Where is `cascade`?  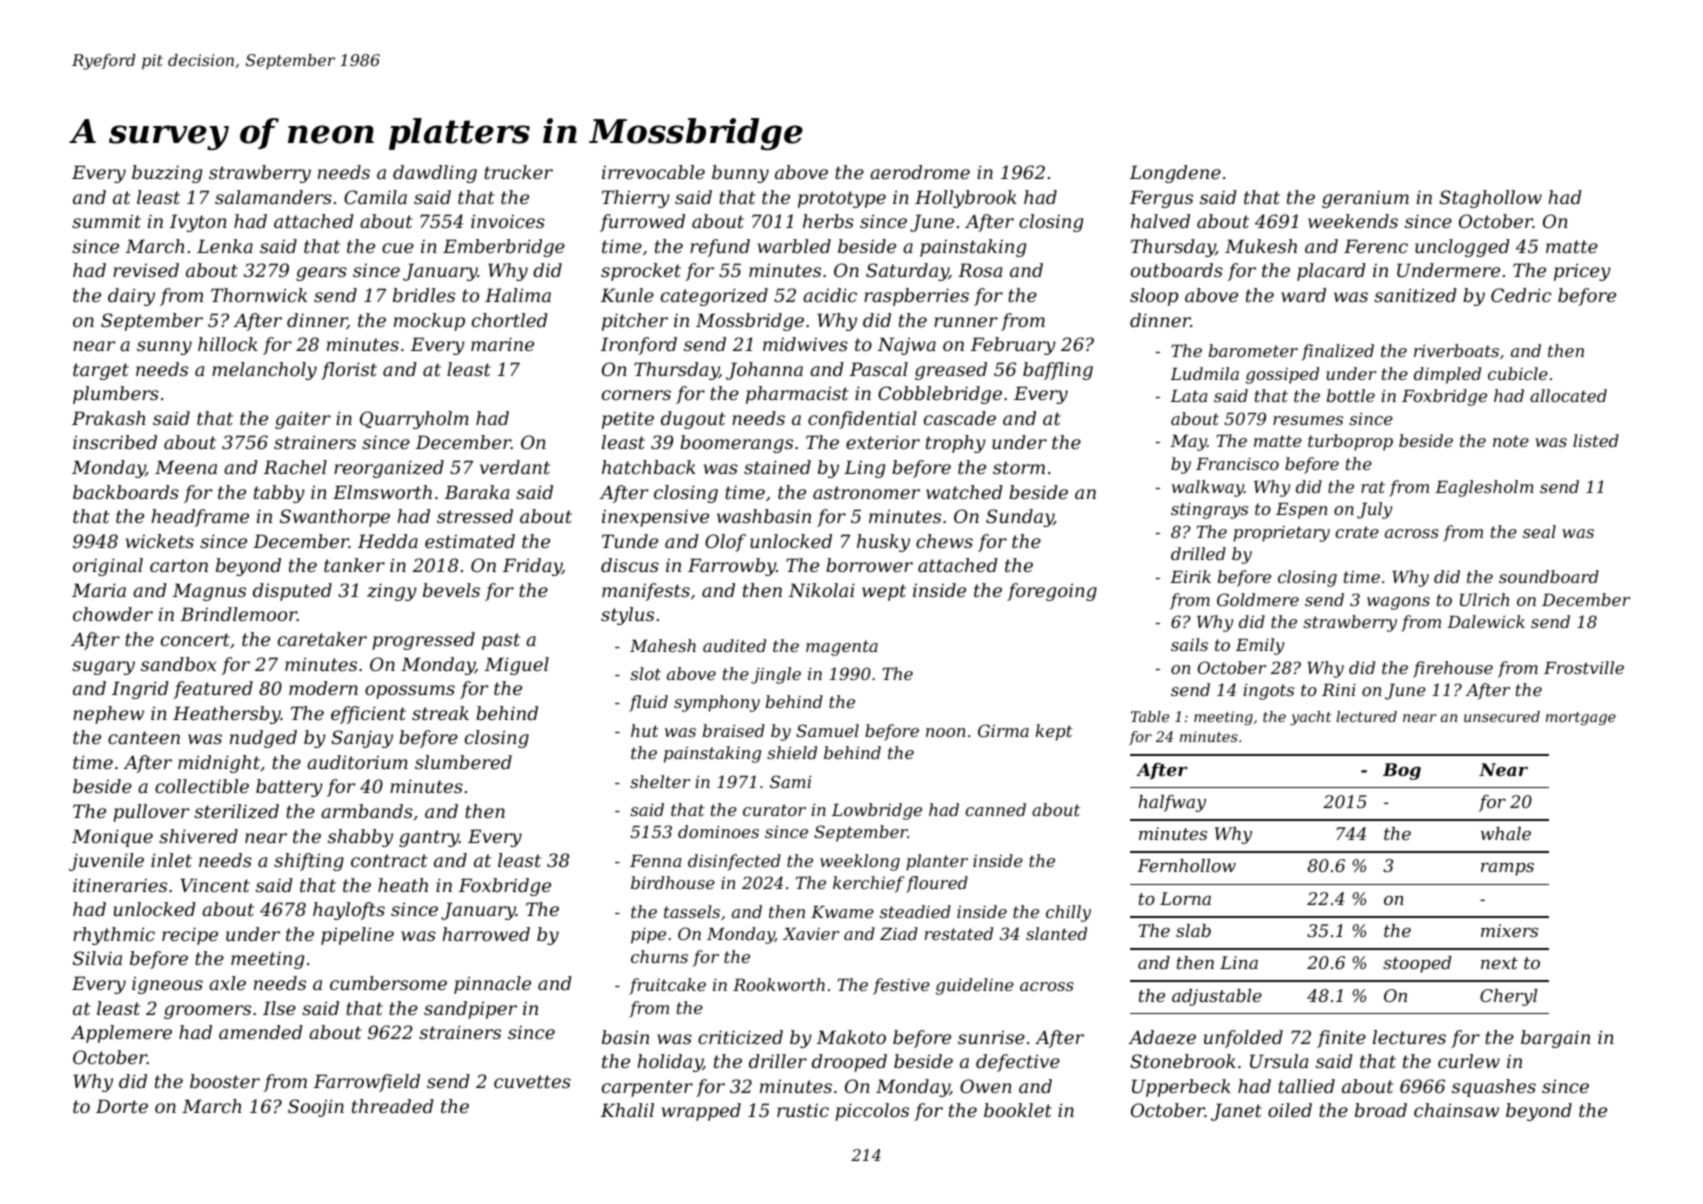 cascade is located at coordinates (960, 418).
